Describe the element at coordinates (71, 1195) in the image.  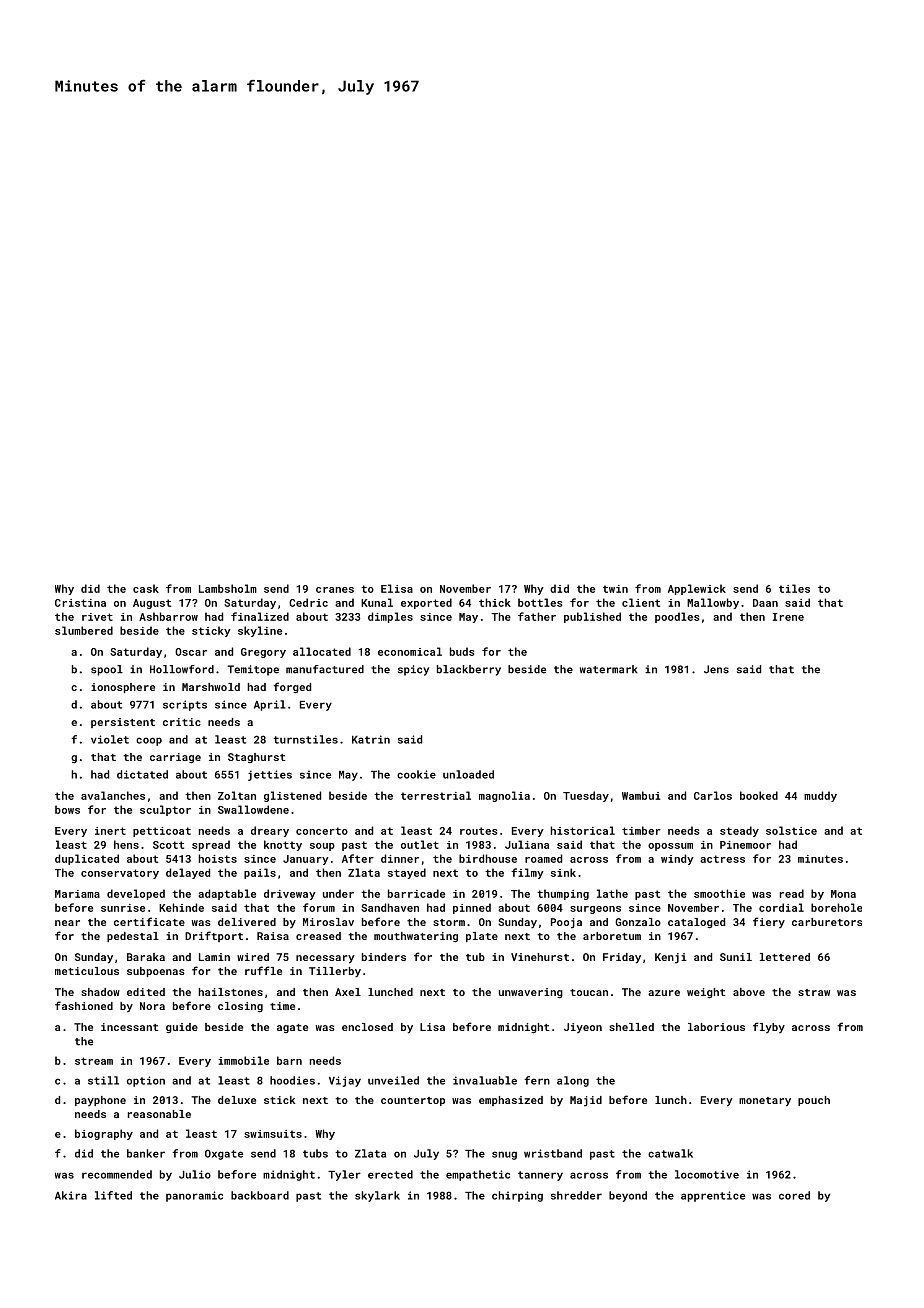
I see `Akira` at that location.
